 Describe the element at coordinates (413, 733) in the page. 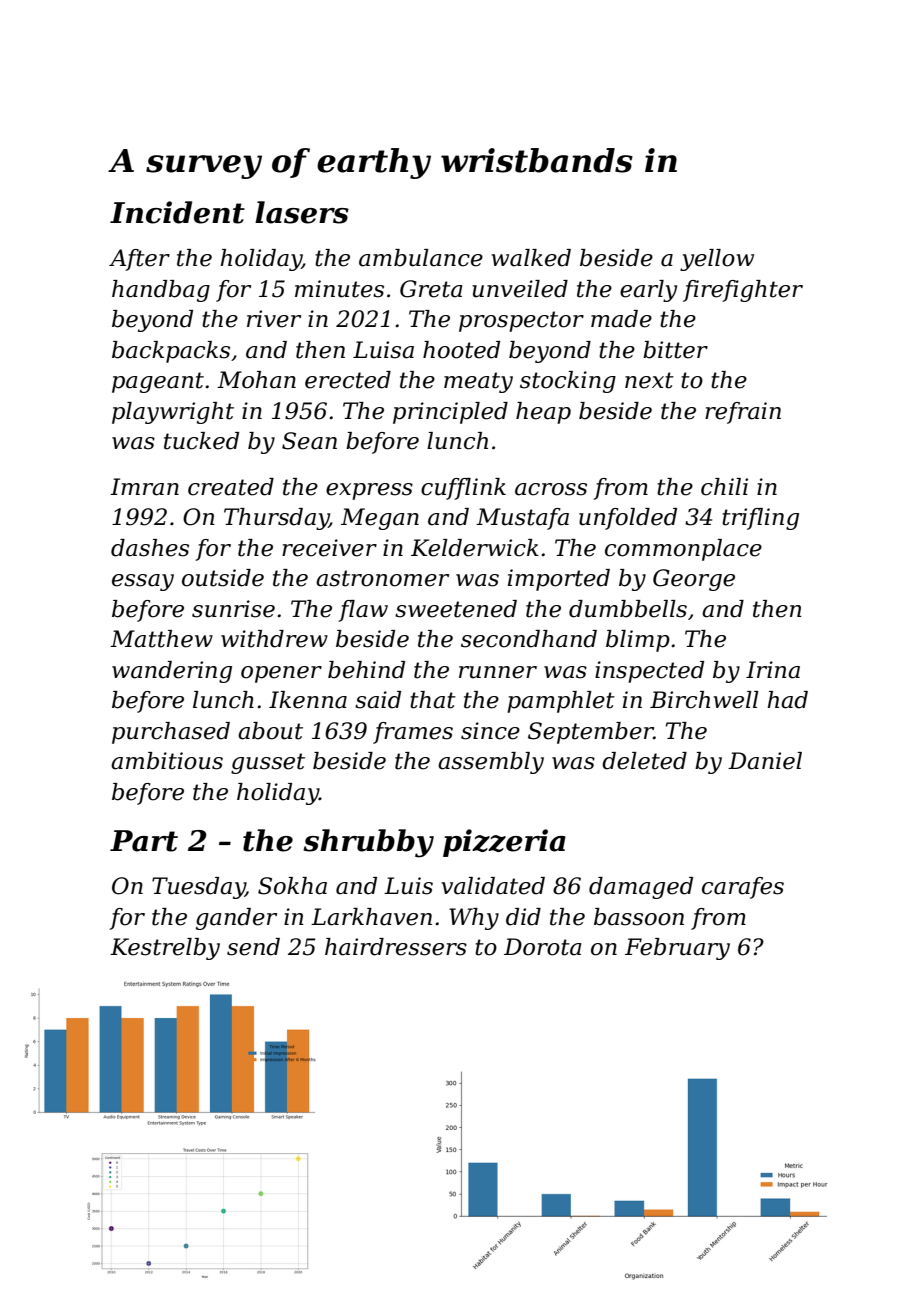

I see `frames` at that location.
